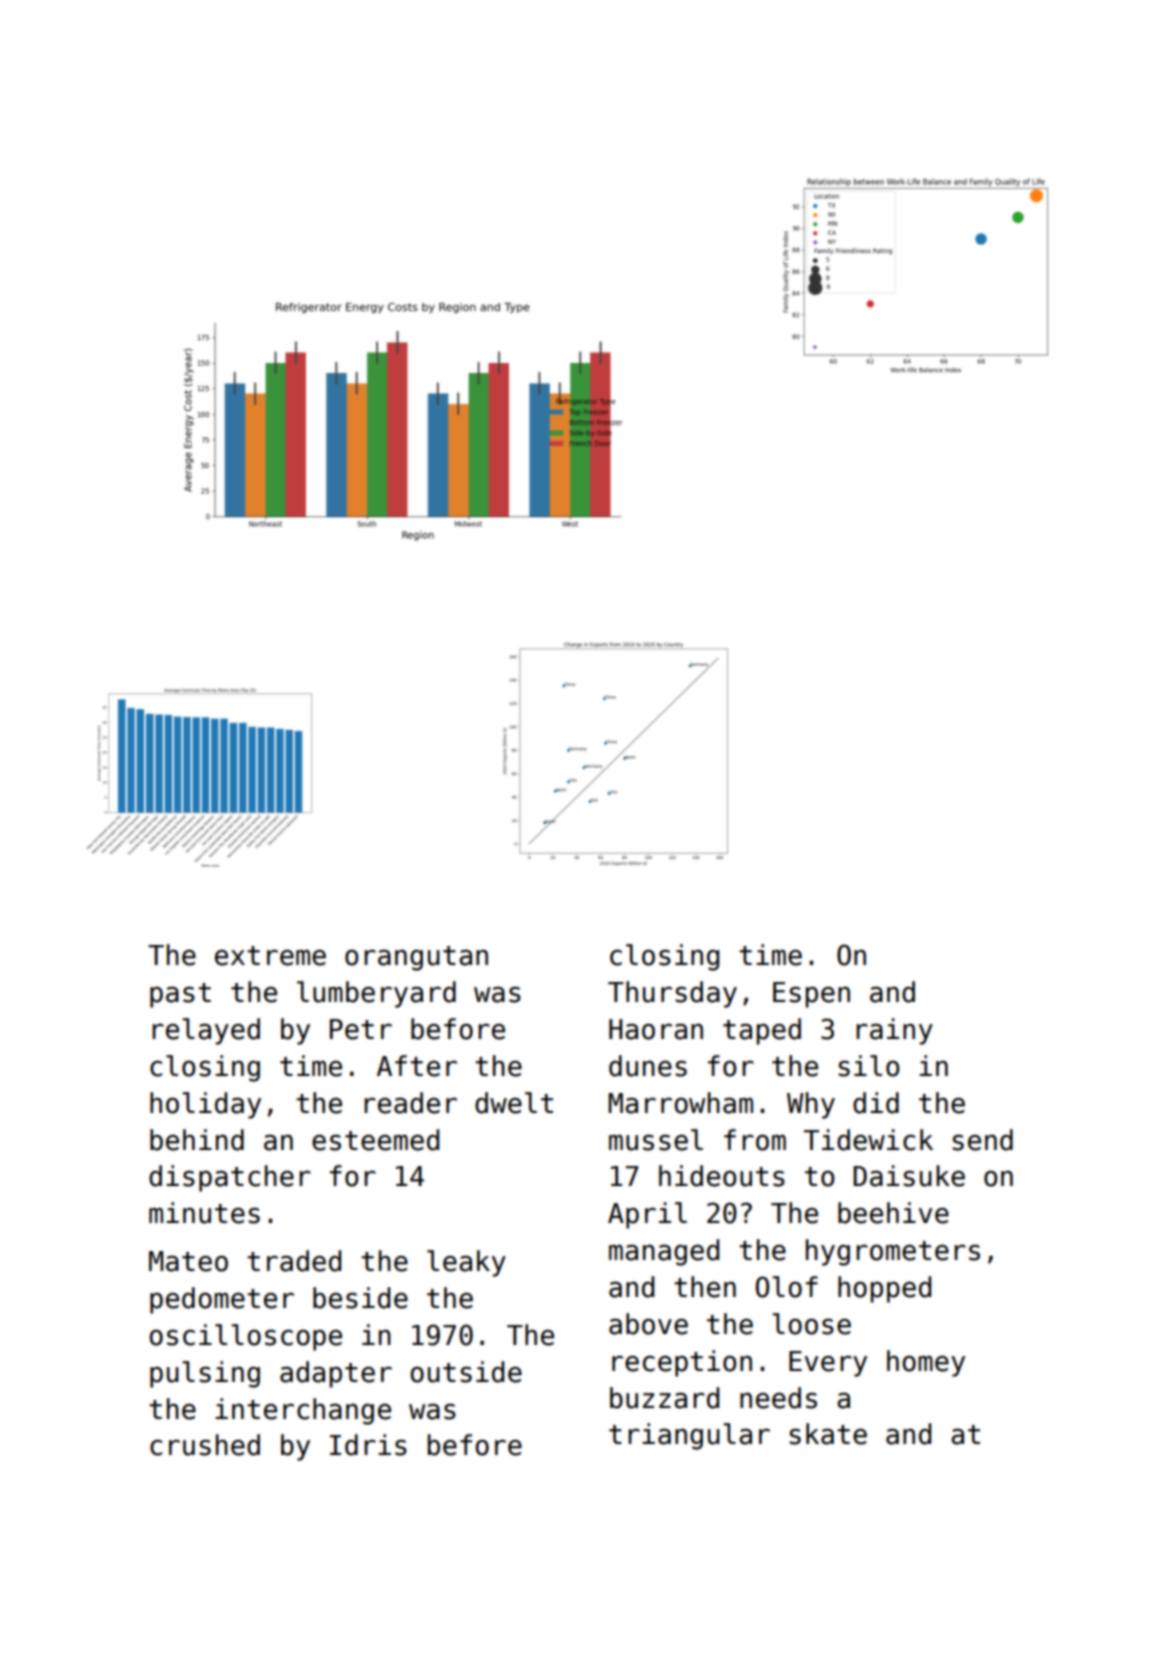 The width and height of the screenshot is (1165, 1654). What do you see at coordinates (664, 1398) in the screenshot?
I see `buzzard` at bounding box center [664, 1398].
